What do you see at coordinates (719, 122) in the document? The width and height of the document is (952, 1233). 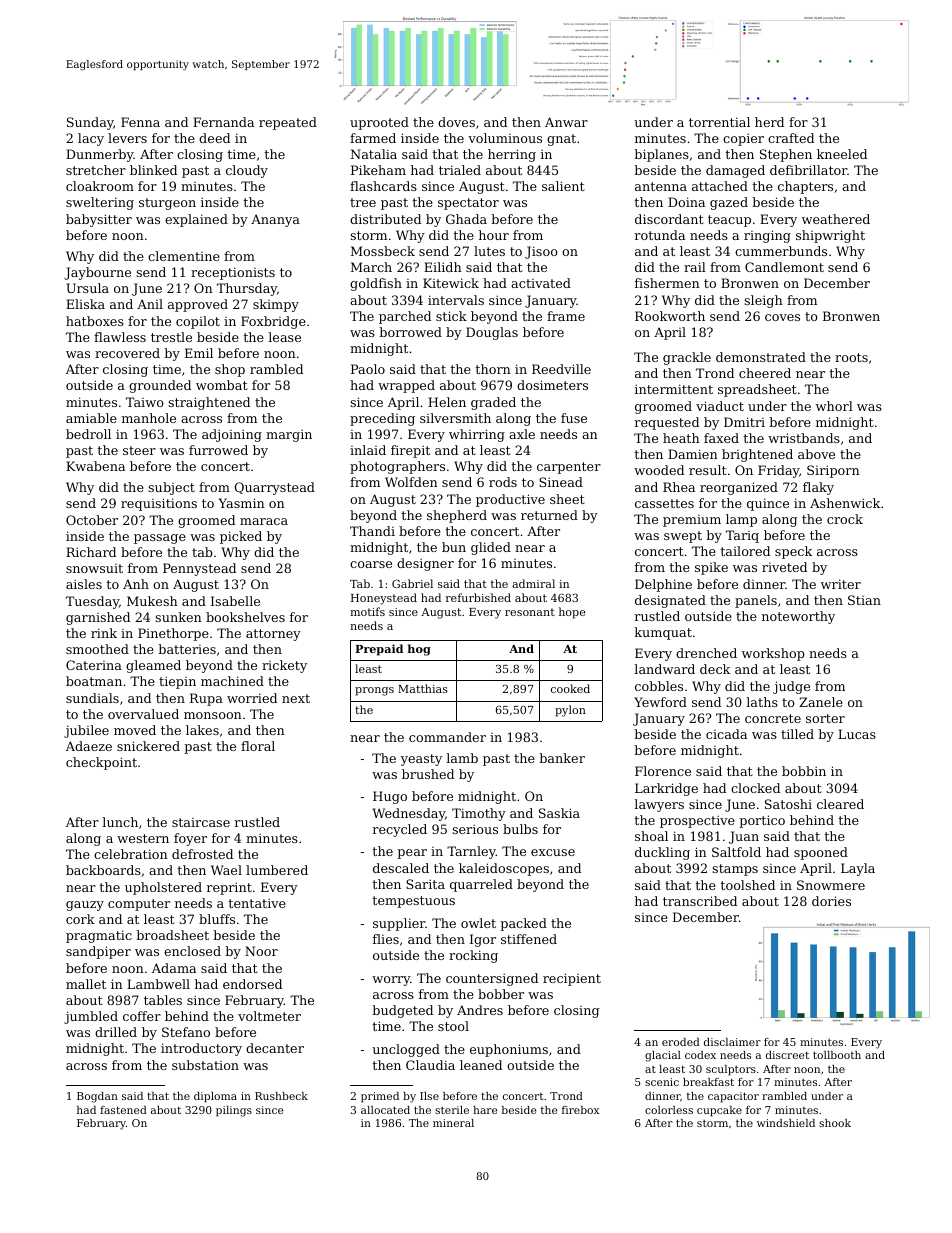 I see `torrential` at bounding box center [719, 122].
